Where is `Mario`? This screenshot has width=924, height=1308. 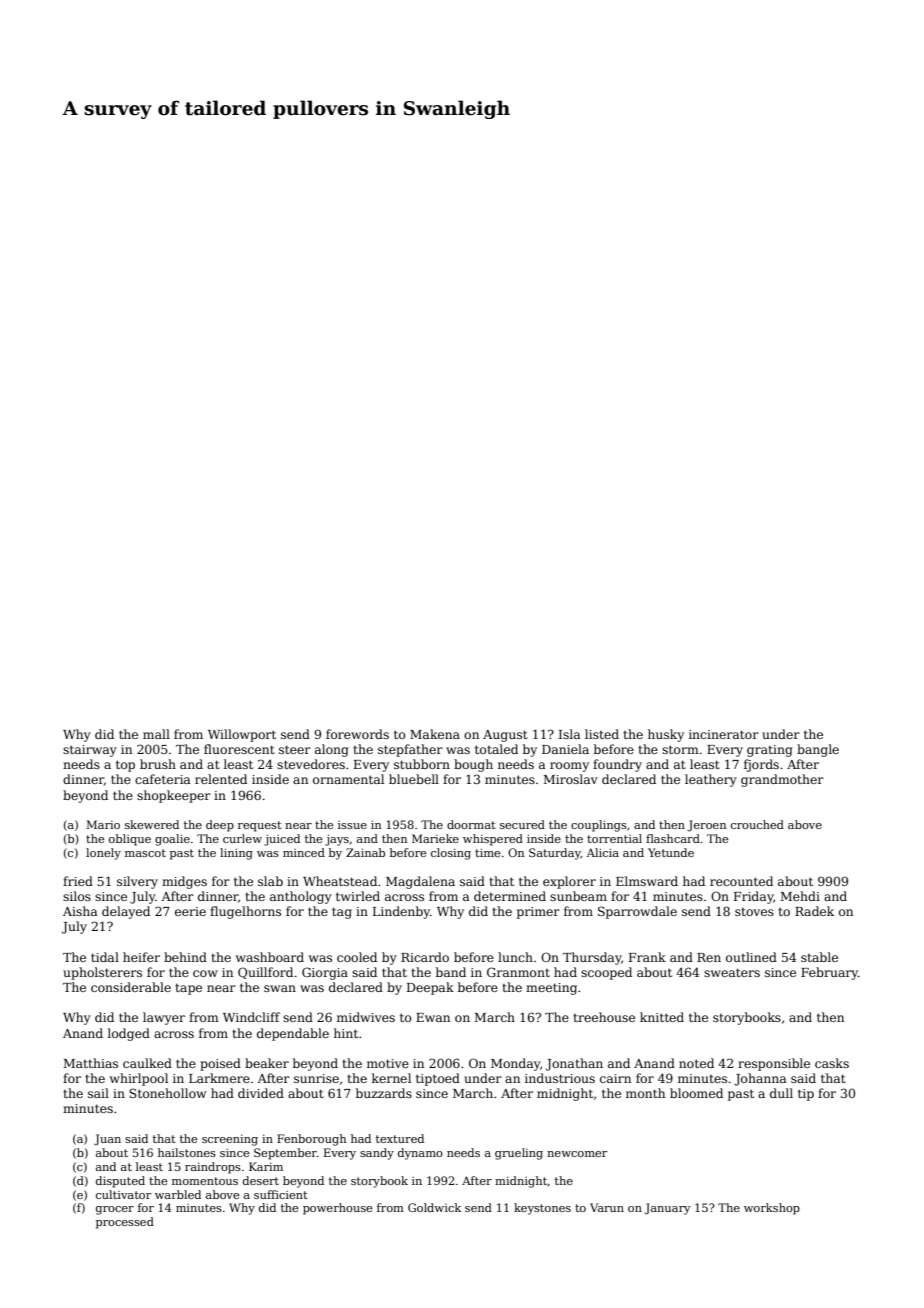
Mario is located at coordinates (103, 824).
